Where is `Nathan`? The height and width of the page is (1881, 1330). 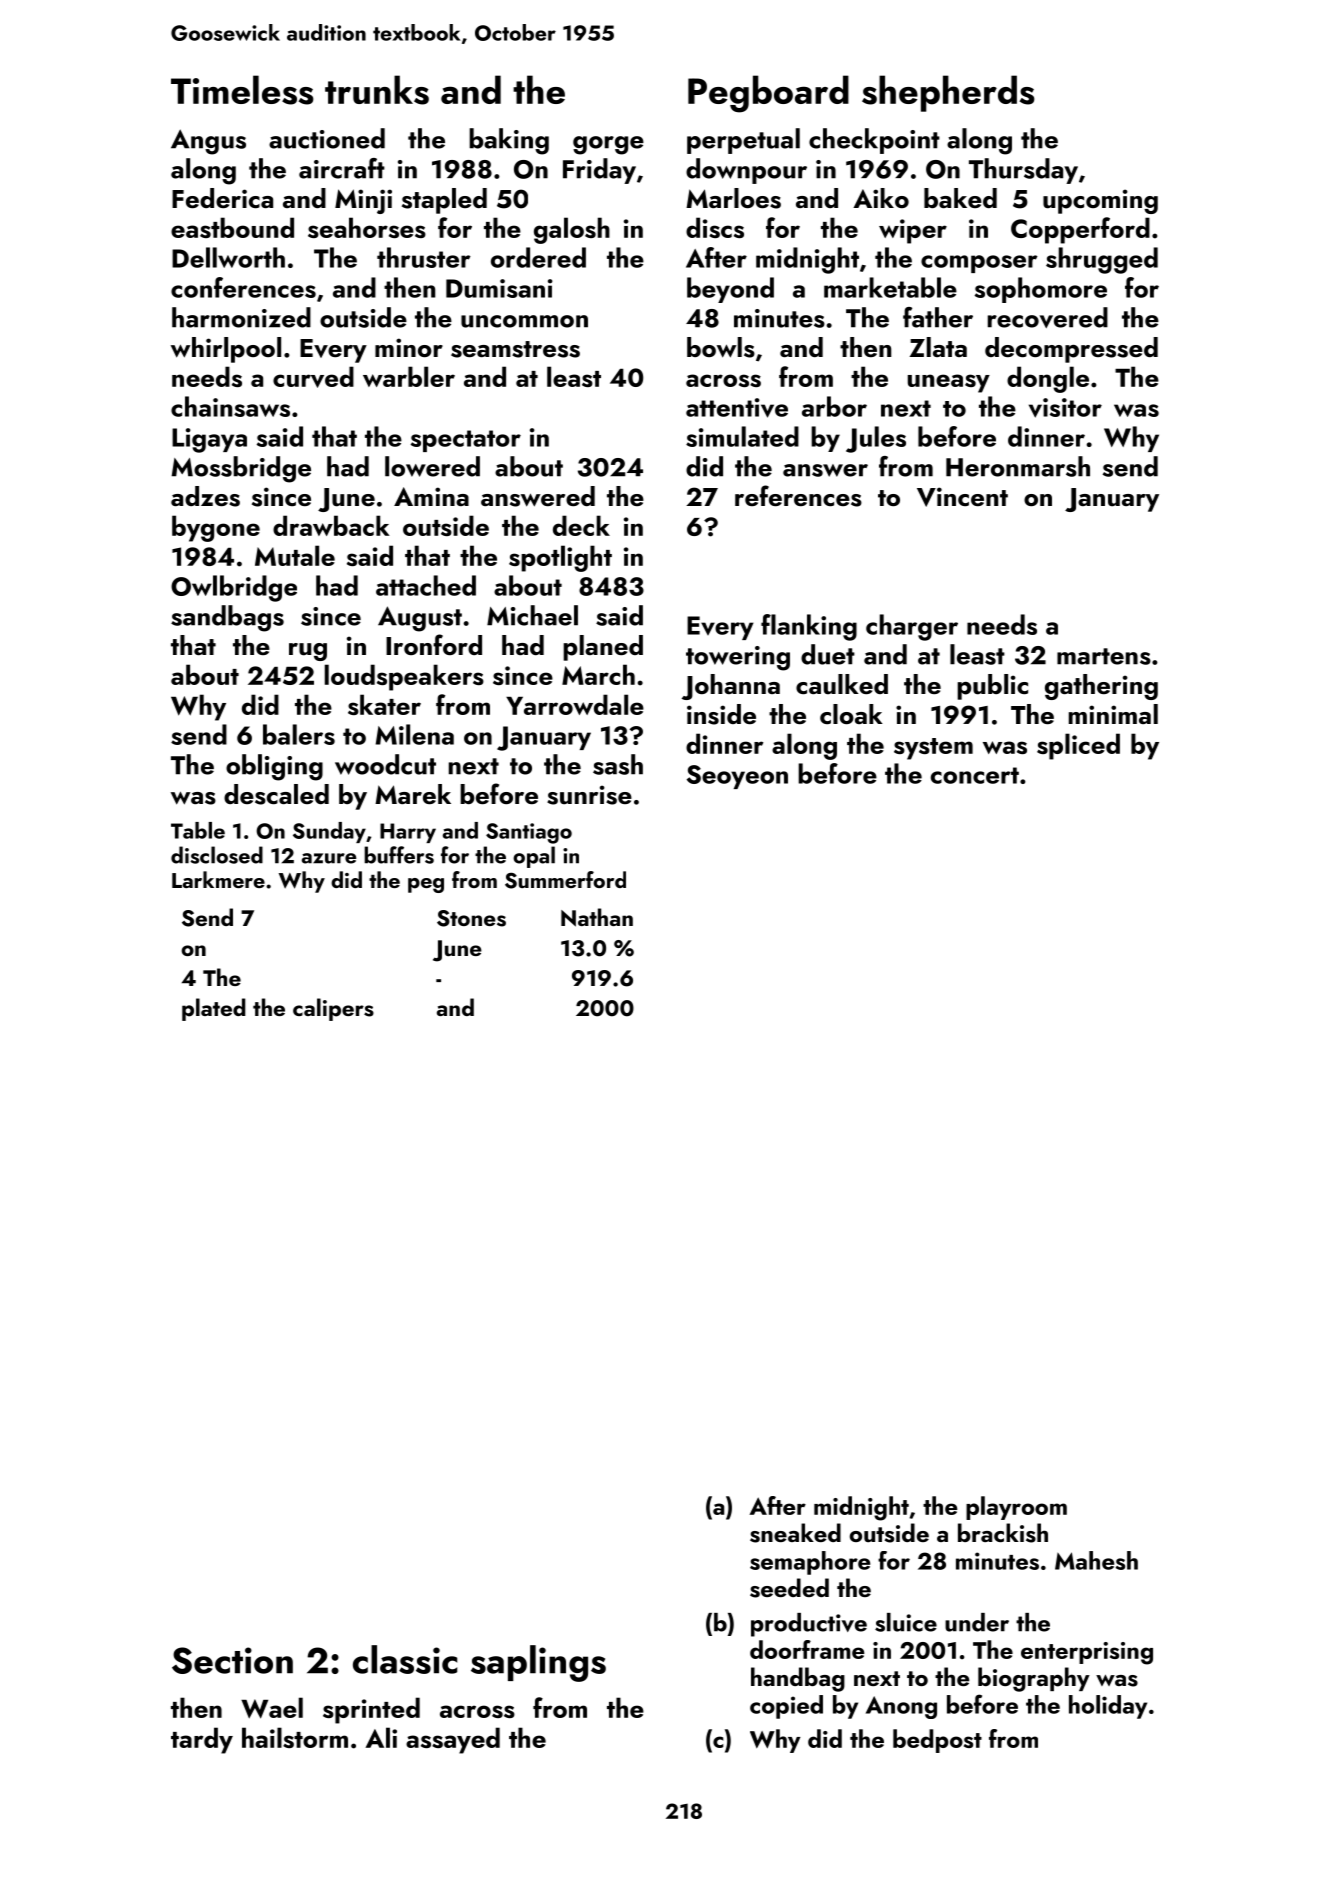 Nathan is located at coordinates (597, 917).
